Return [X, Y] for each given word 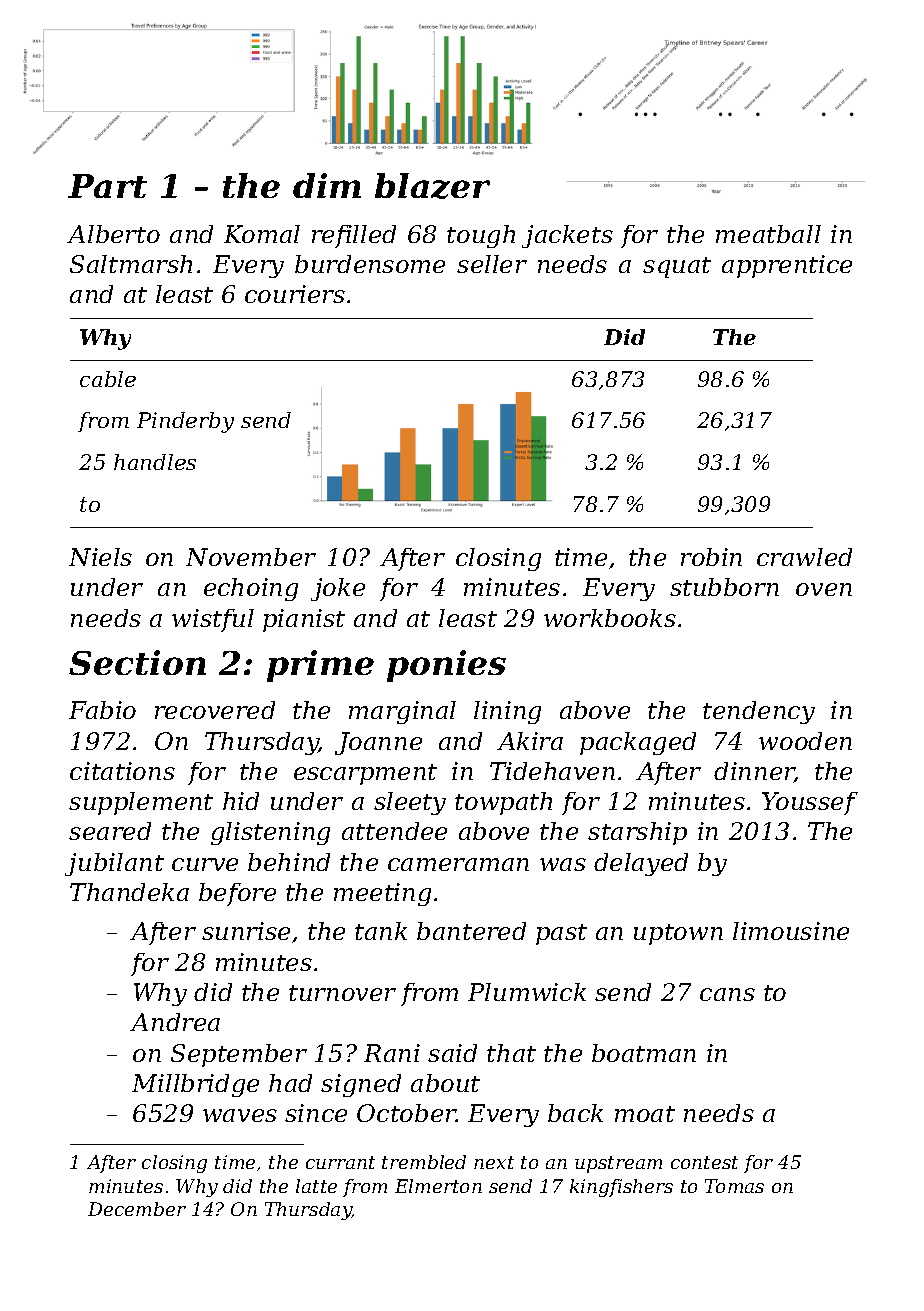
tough [481, 236]
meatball [768, 234]
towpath [503, 803]
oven [824, 589]
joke [338, 589]
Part [107, 186]
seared [110, 831]
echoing [251, 589]
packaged [638, 743]
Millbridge [195, 1085]
